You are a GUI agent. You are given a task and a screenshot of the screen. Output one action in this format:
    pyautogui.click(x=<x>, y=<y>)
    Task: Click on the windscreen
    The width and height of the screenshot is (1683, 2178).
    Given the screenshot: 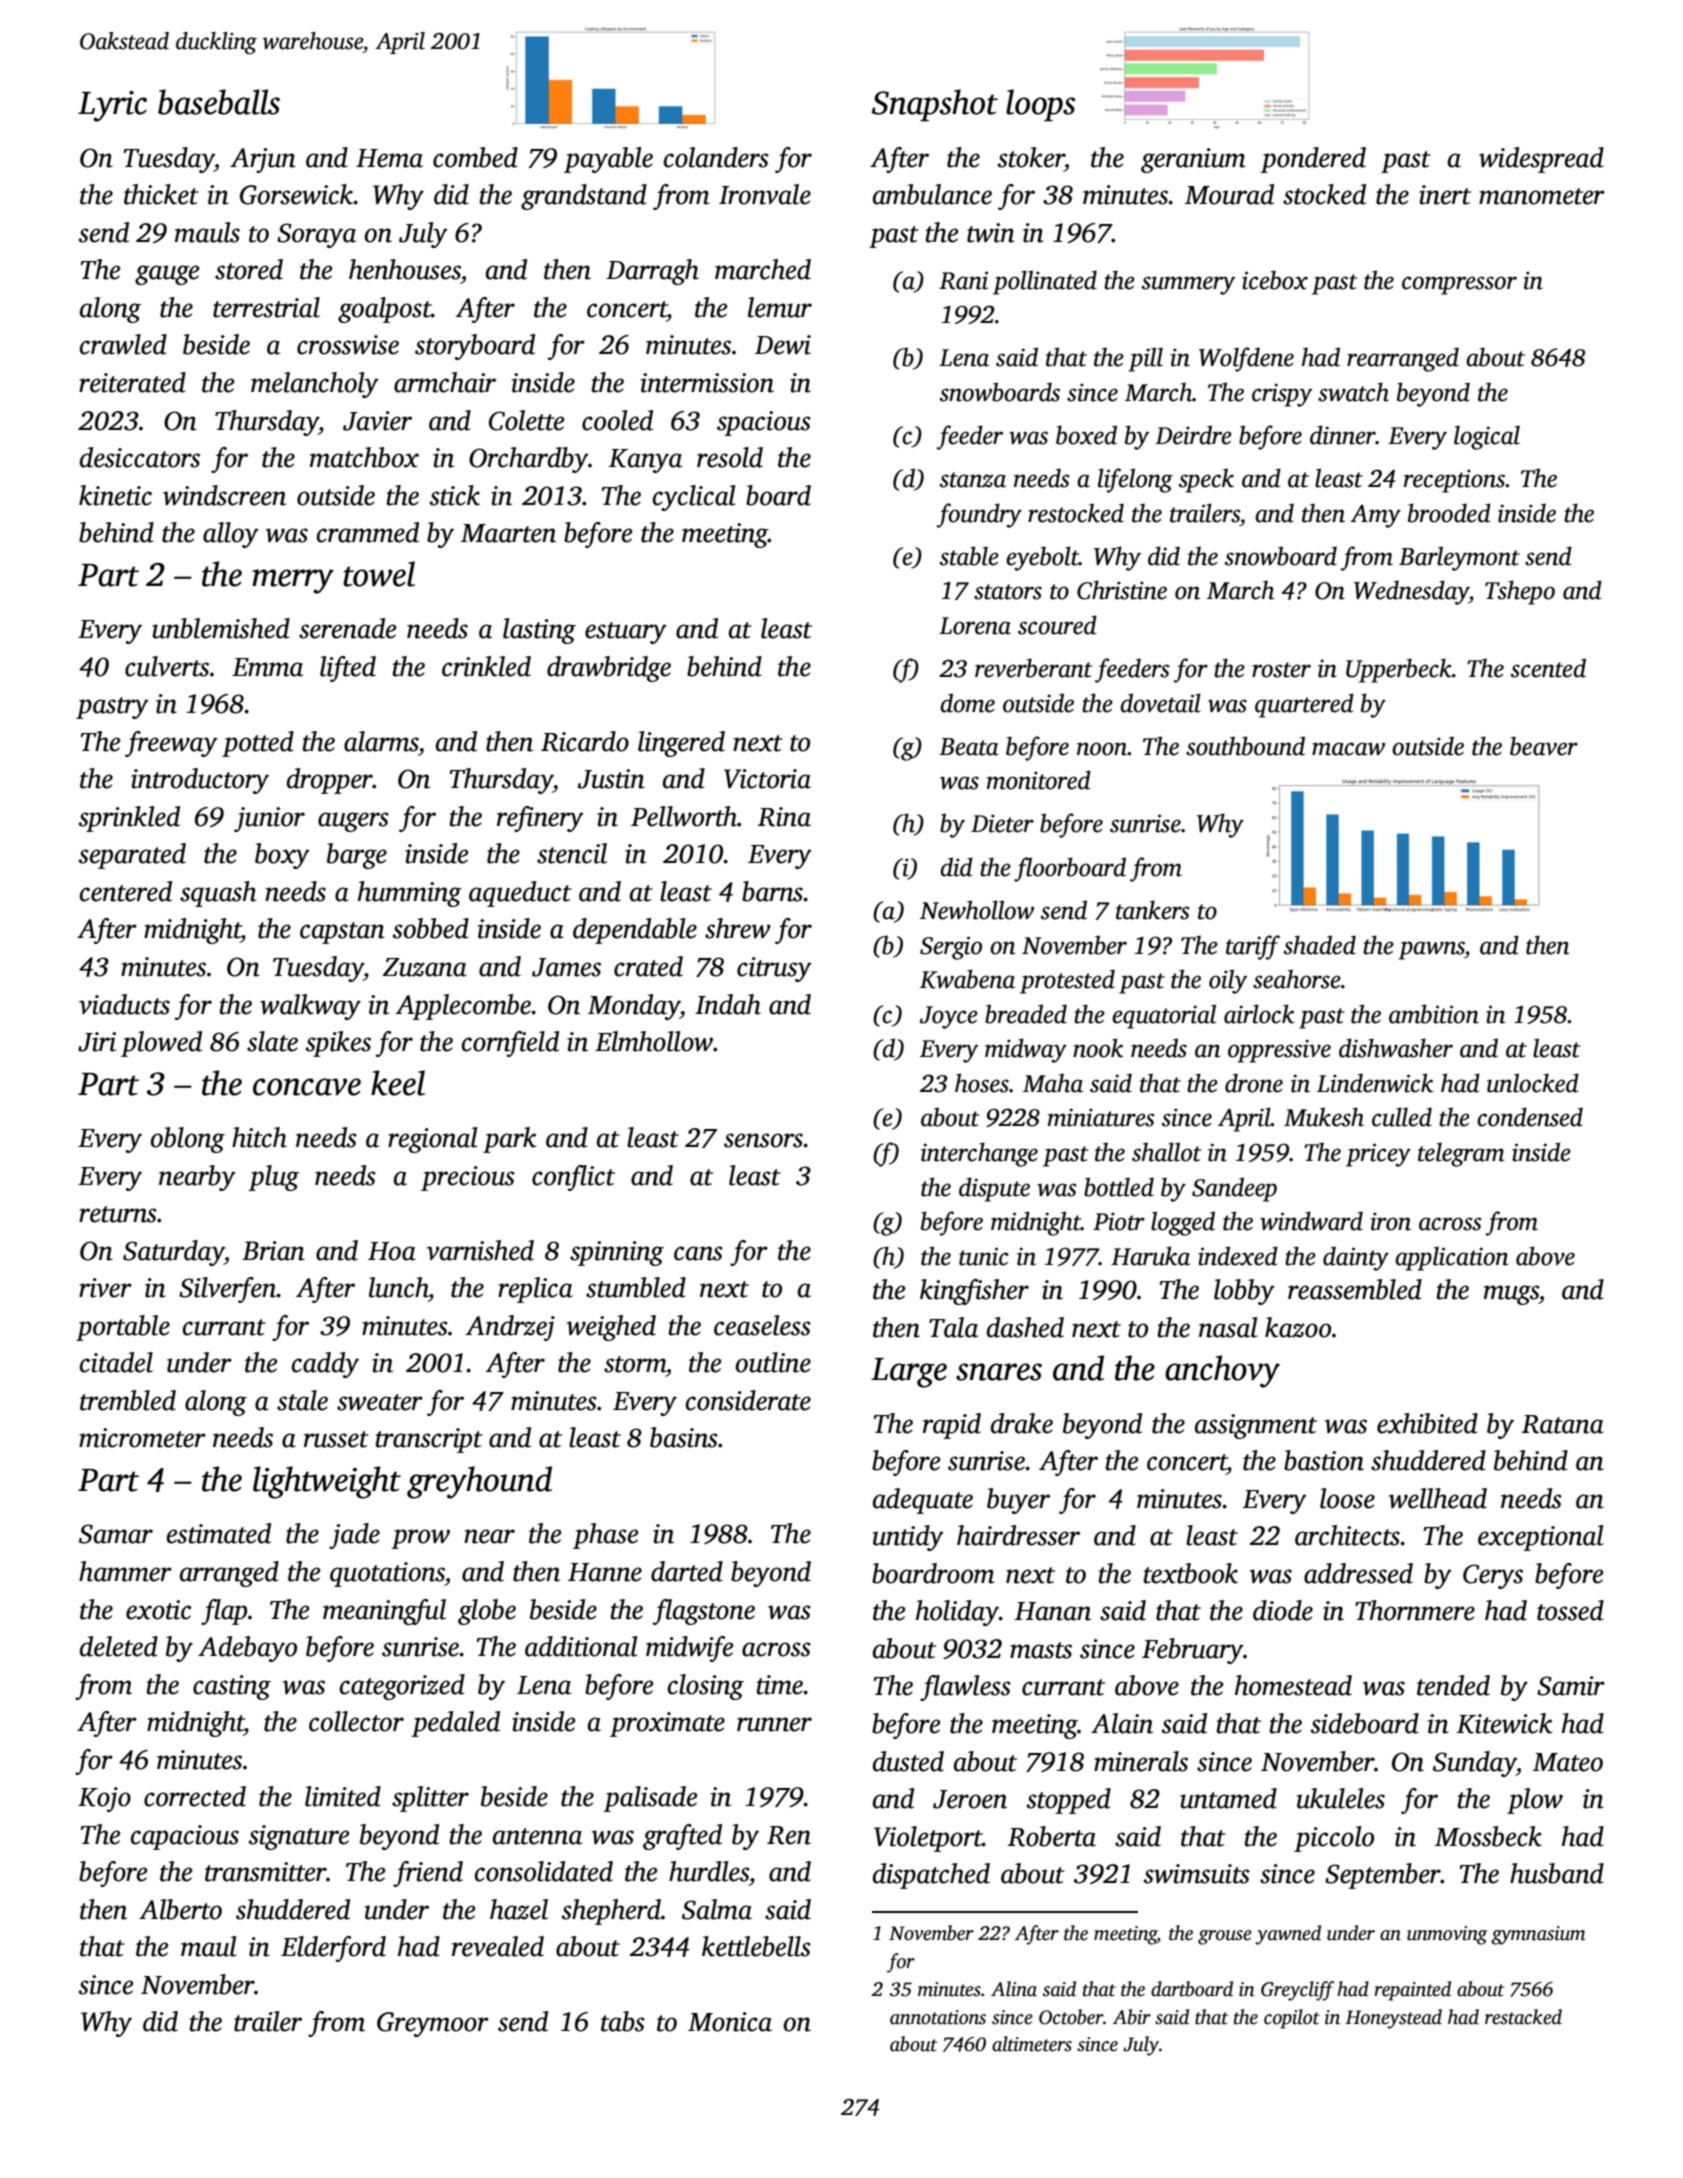 What is the action you would take?
    pyautogui.click(x=224, y=495)
